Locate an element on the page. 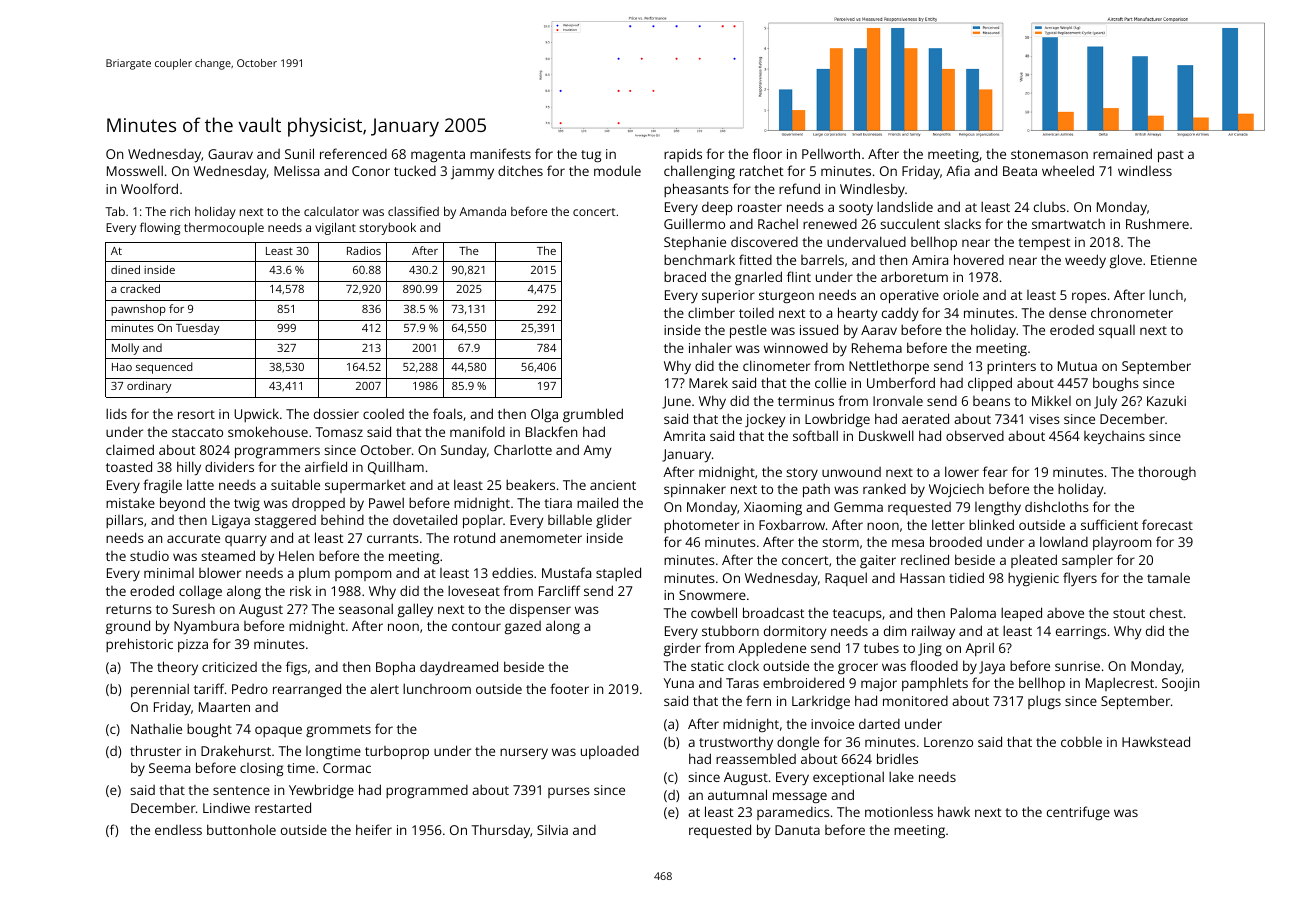  tempest is located at coordinates (1044, 244).
